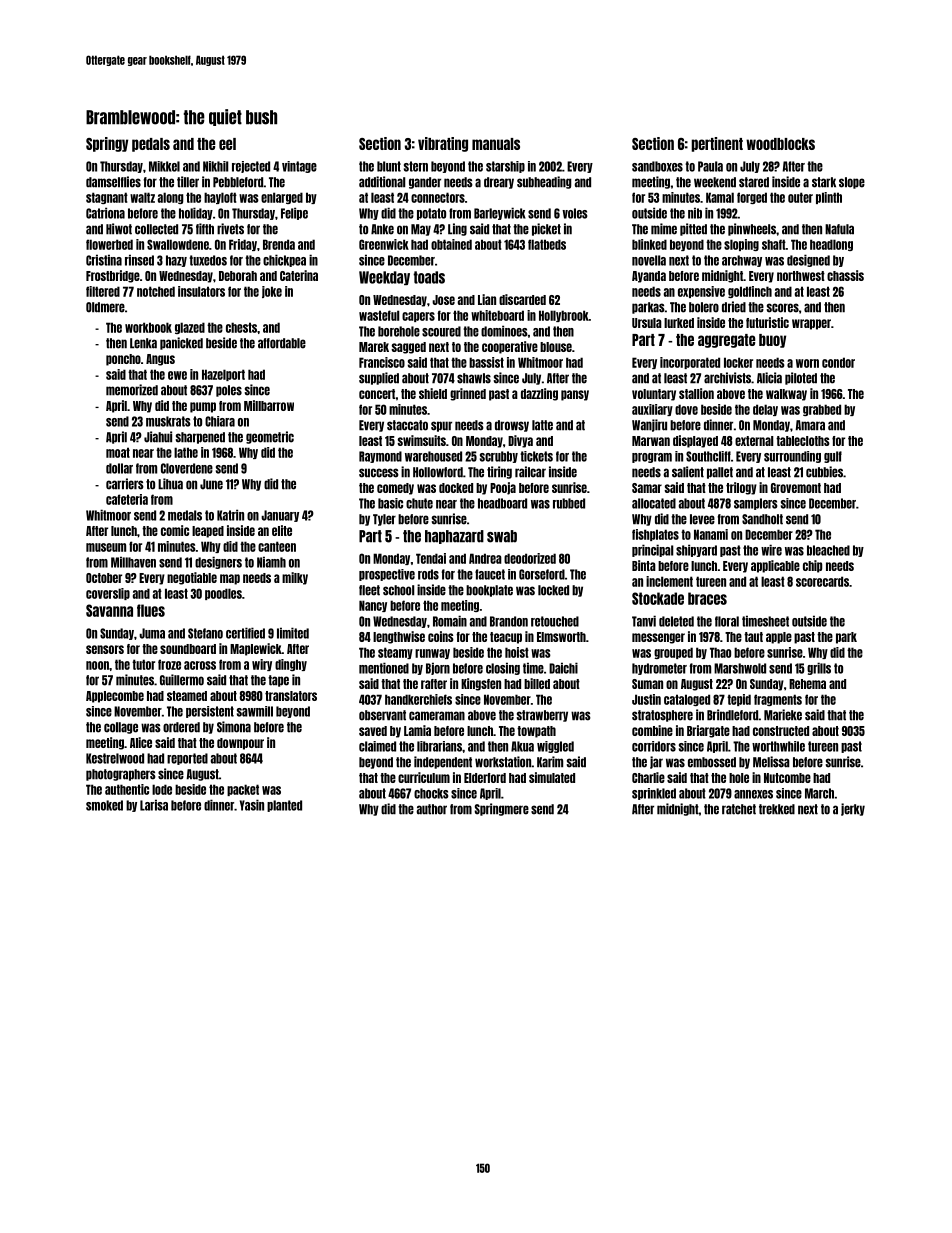 The height and width of the document is (1233, 952). What do you see at coordinates (106, 547) in the document?
I see `museum` at bounding box center [106, 547].
